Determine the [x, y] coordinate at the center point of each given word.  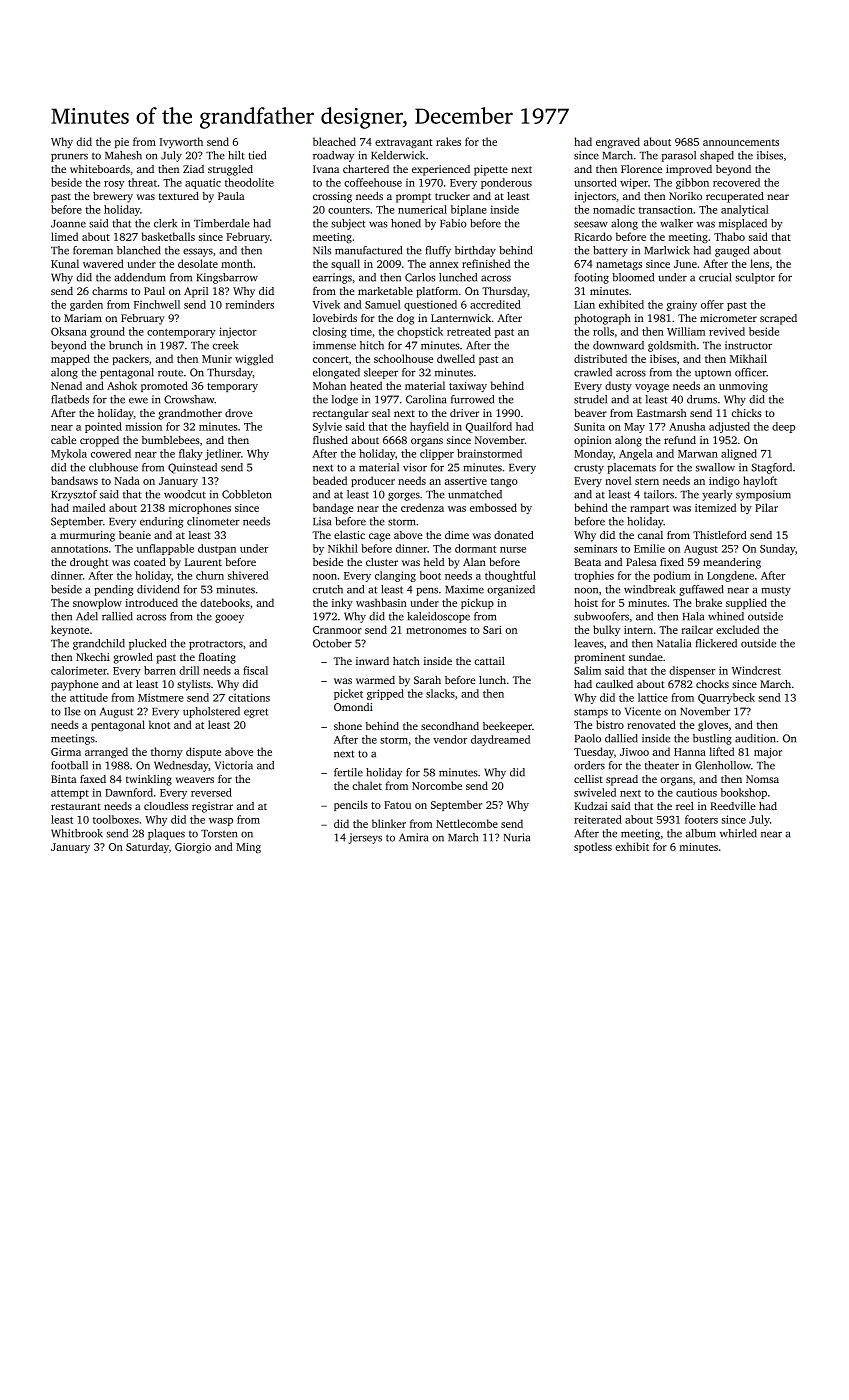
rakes [448, 141]
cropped [99, 441]
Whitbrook [77, 833]
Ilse [73, 711]
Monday [593, 454]
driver [464, 413]
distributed [600, 358]
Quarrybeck [726, 698]
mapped [70, 359]
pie [122, 143]
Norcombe [437, 785]
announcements [741, 142]
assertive [466, 481]
